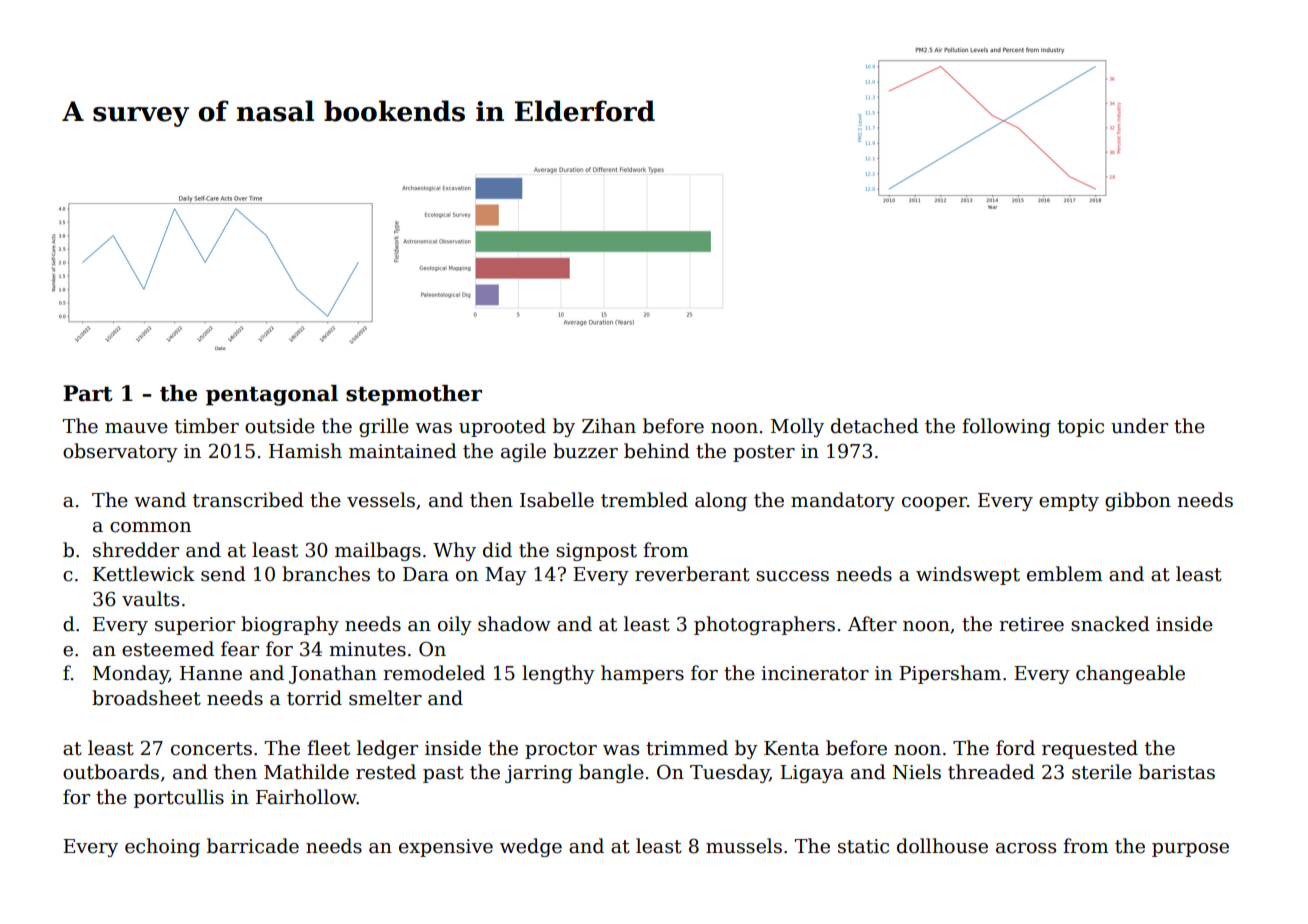 The height and width of the screenshot is (924, 1308). I want to click on detached, so click(875, 426).
